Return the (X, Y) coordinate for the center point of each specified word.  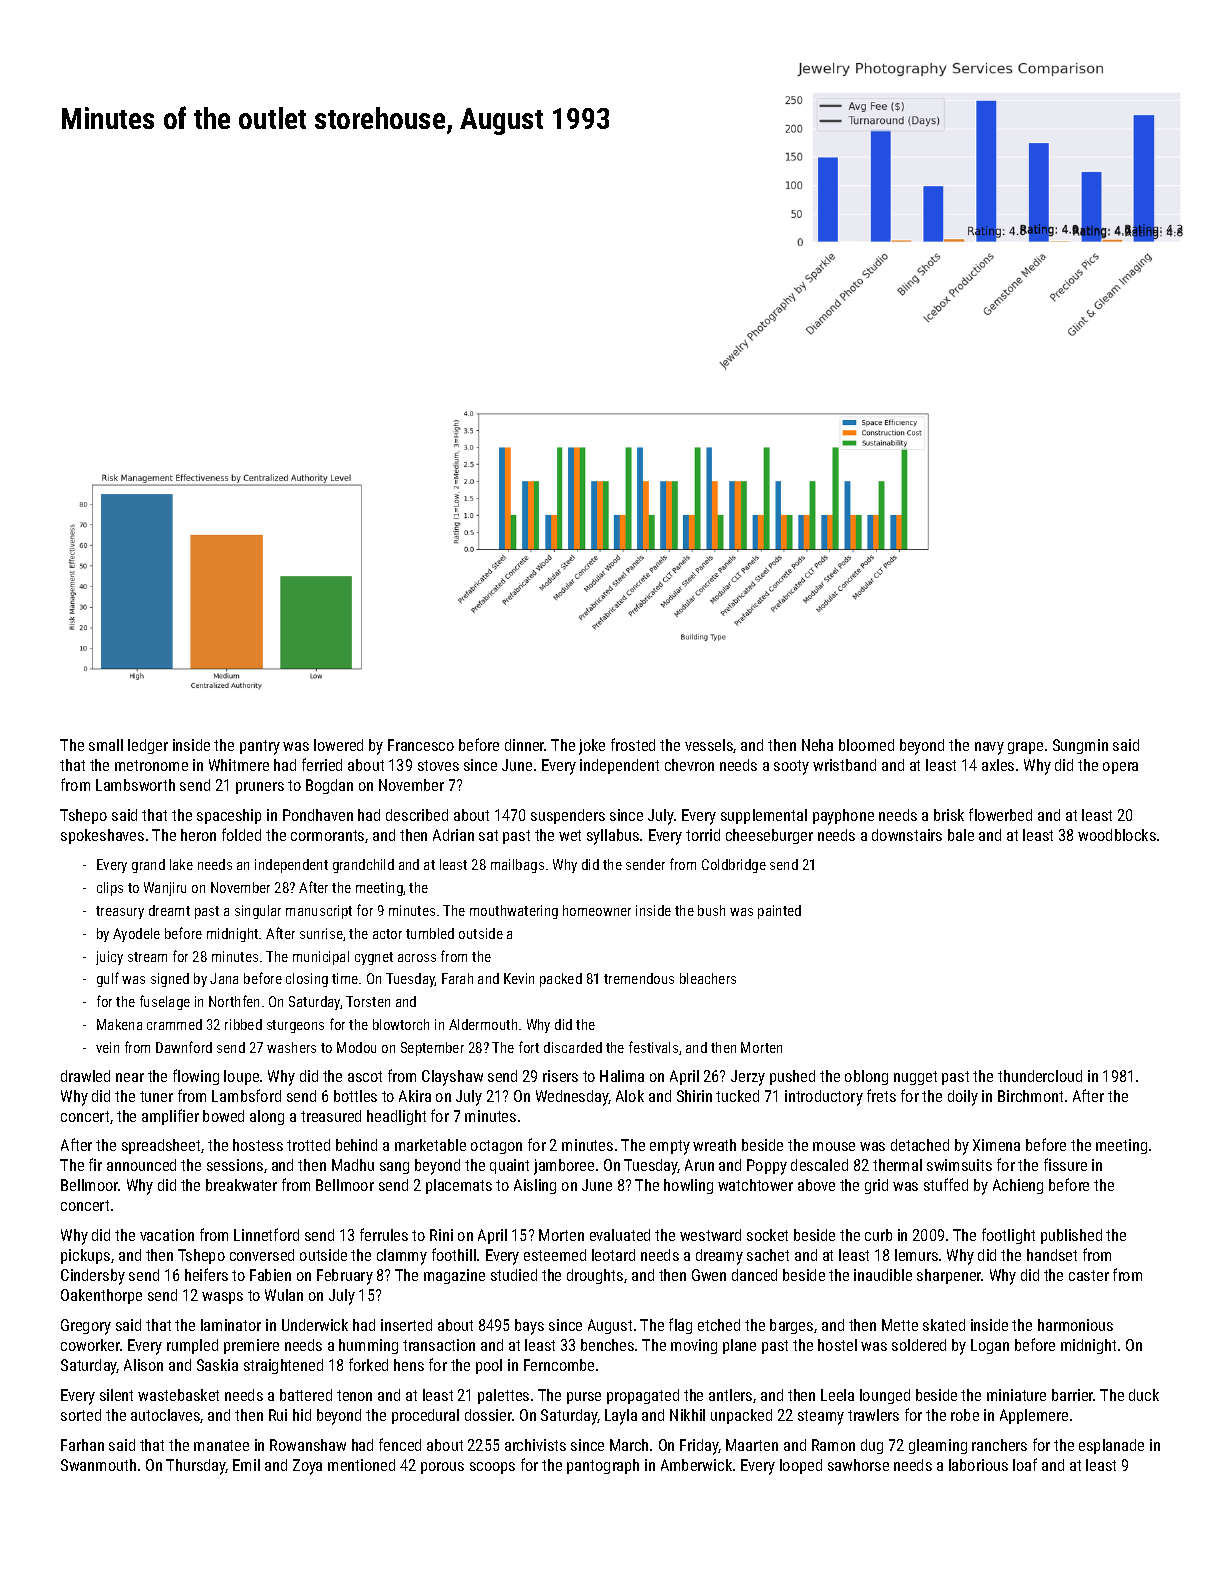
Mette (900, 1325)
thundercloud (1040, 1076)
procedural (425, 1416)
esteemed (555, 1255)
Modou (356, 1047)
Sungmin (1080, 746)
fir (95, 1164)
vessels (709, 746)
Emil (246, 1465)
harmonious (1075, 1325)
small (106, 745)
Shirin (694, 1096)
